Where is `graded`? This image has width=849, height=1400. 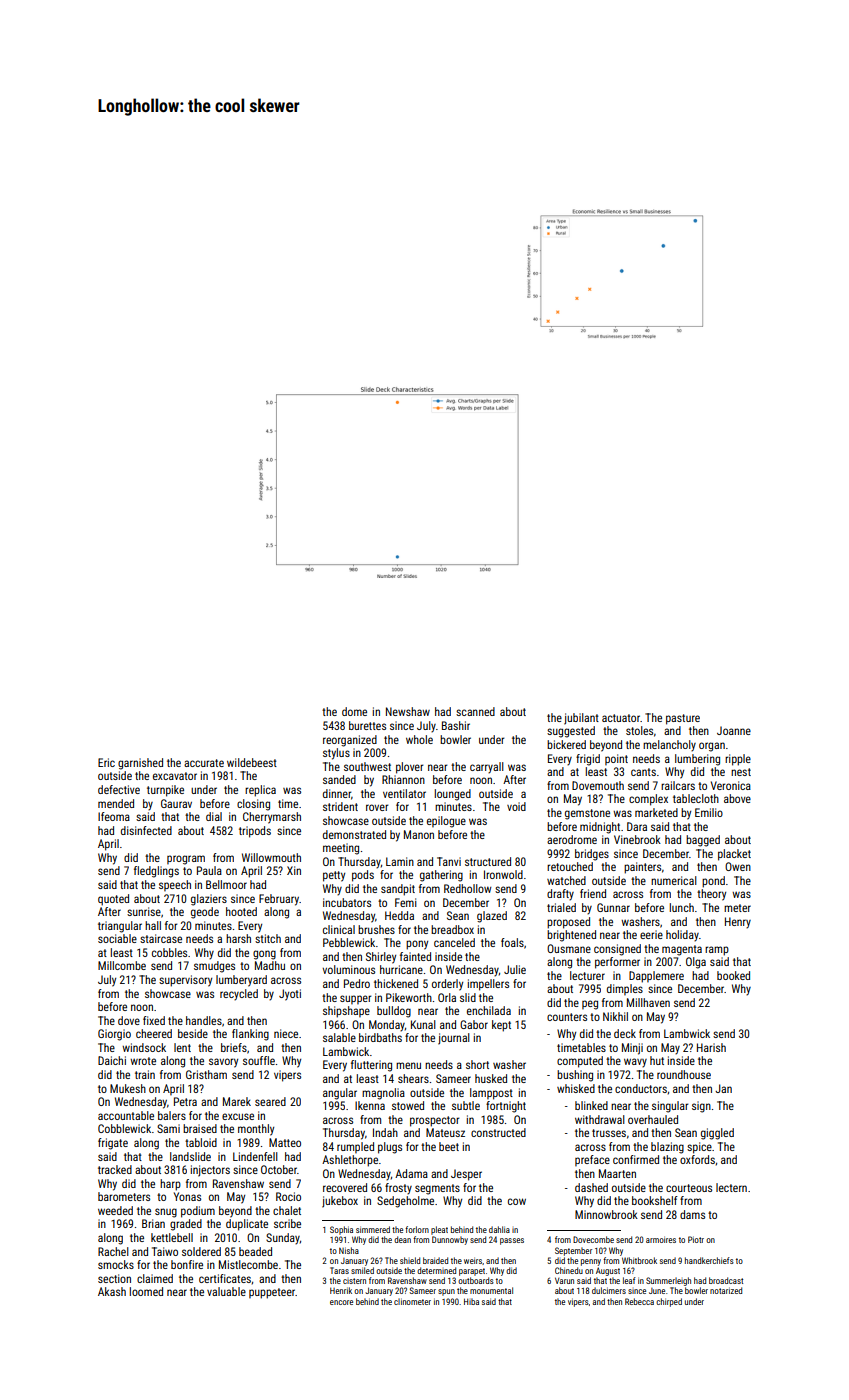
graded is located at coordinates (186, 1225).
